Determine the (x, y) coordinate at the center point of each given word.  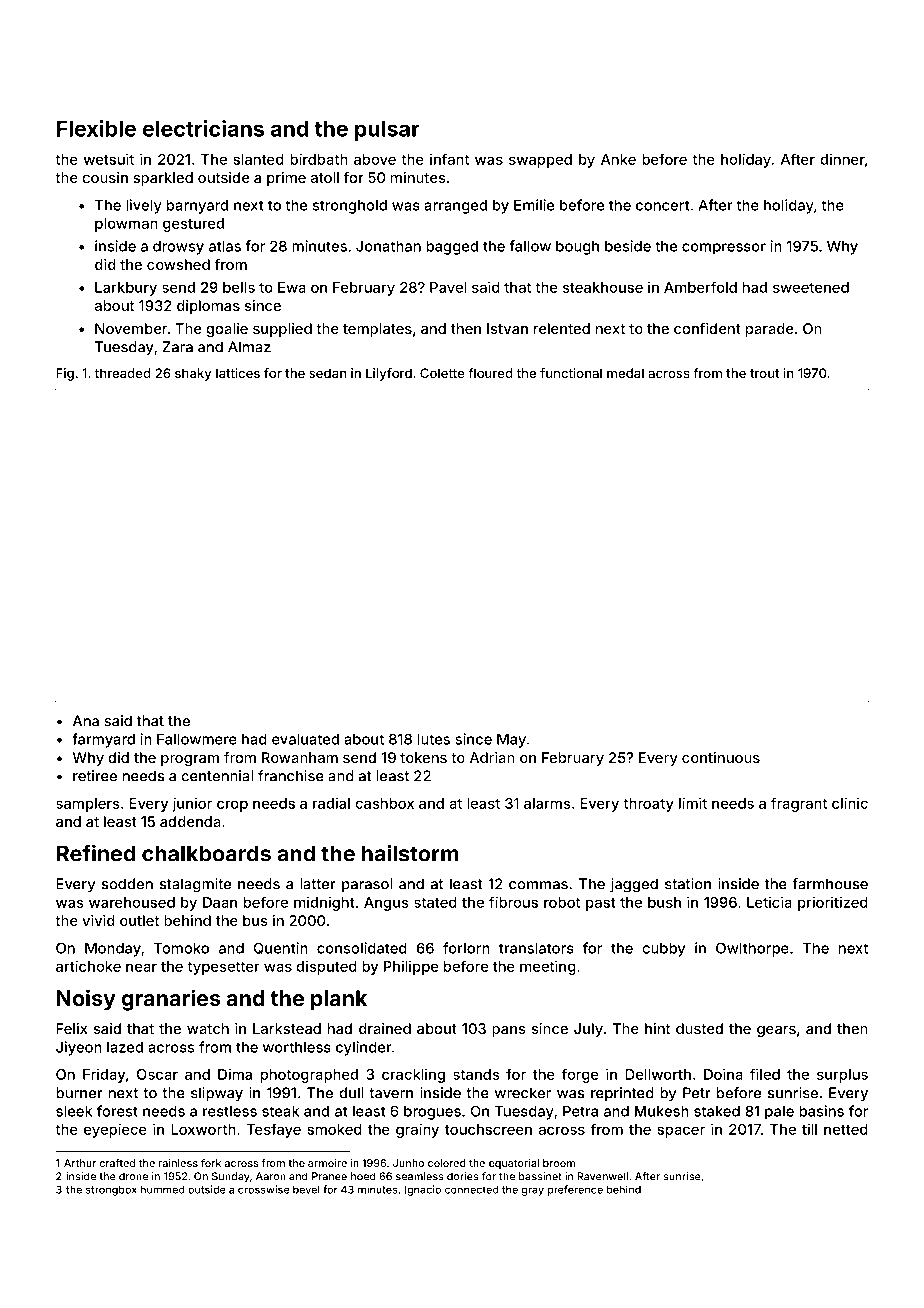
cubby (663, 949)
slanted (259, 159)
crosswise (264, 1189)
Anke (618, 159)
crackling (413, 1075)
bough (577, 248)
